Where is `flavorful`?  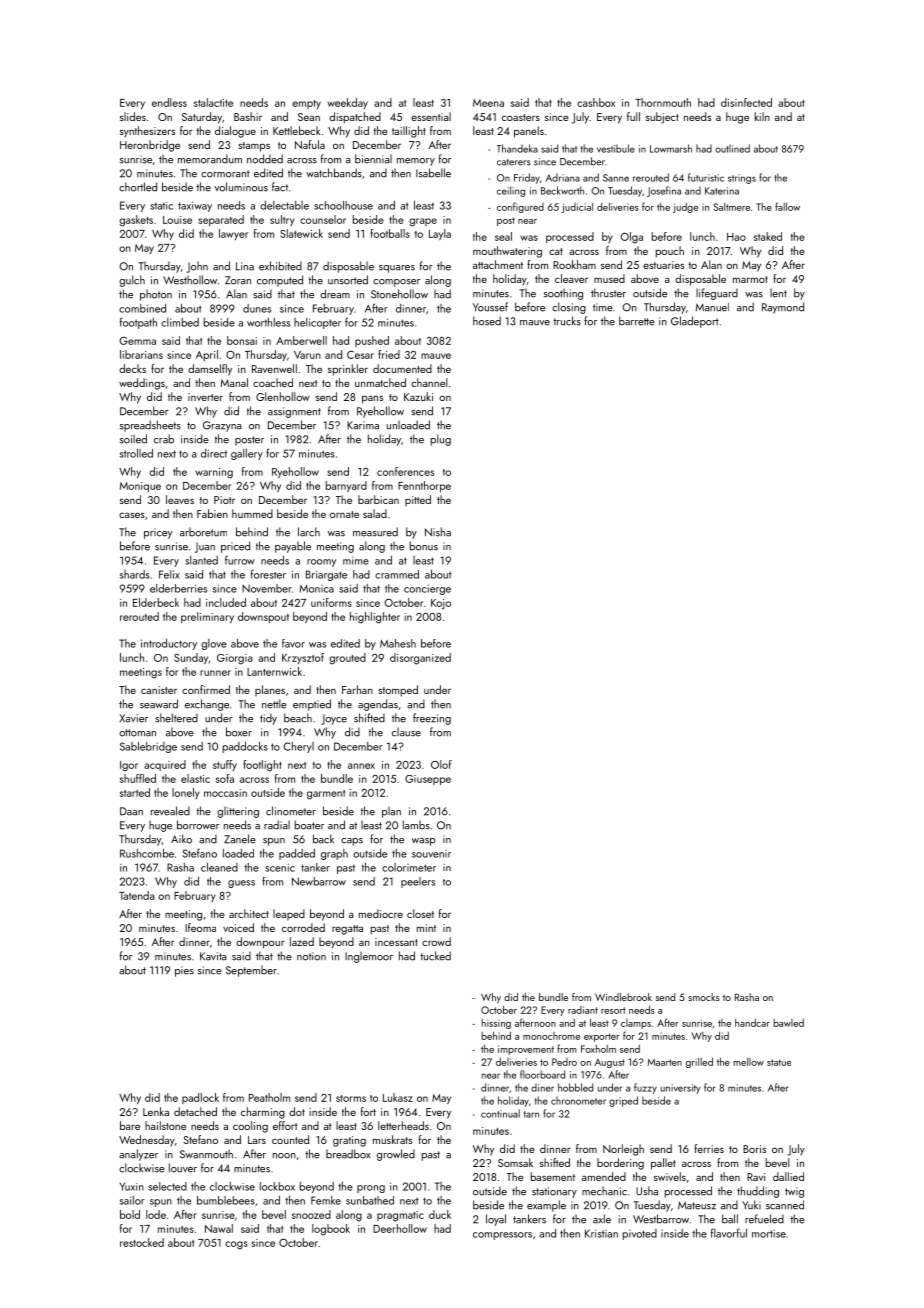
flavorful is located at coordinates (729, 1233).
